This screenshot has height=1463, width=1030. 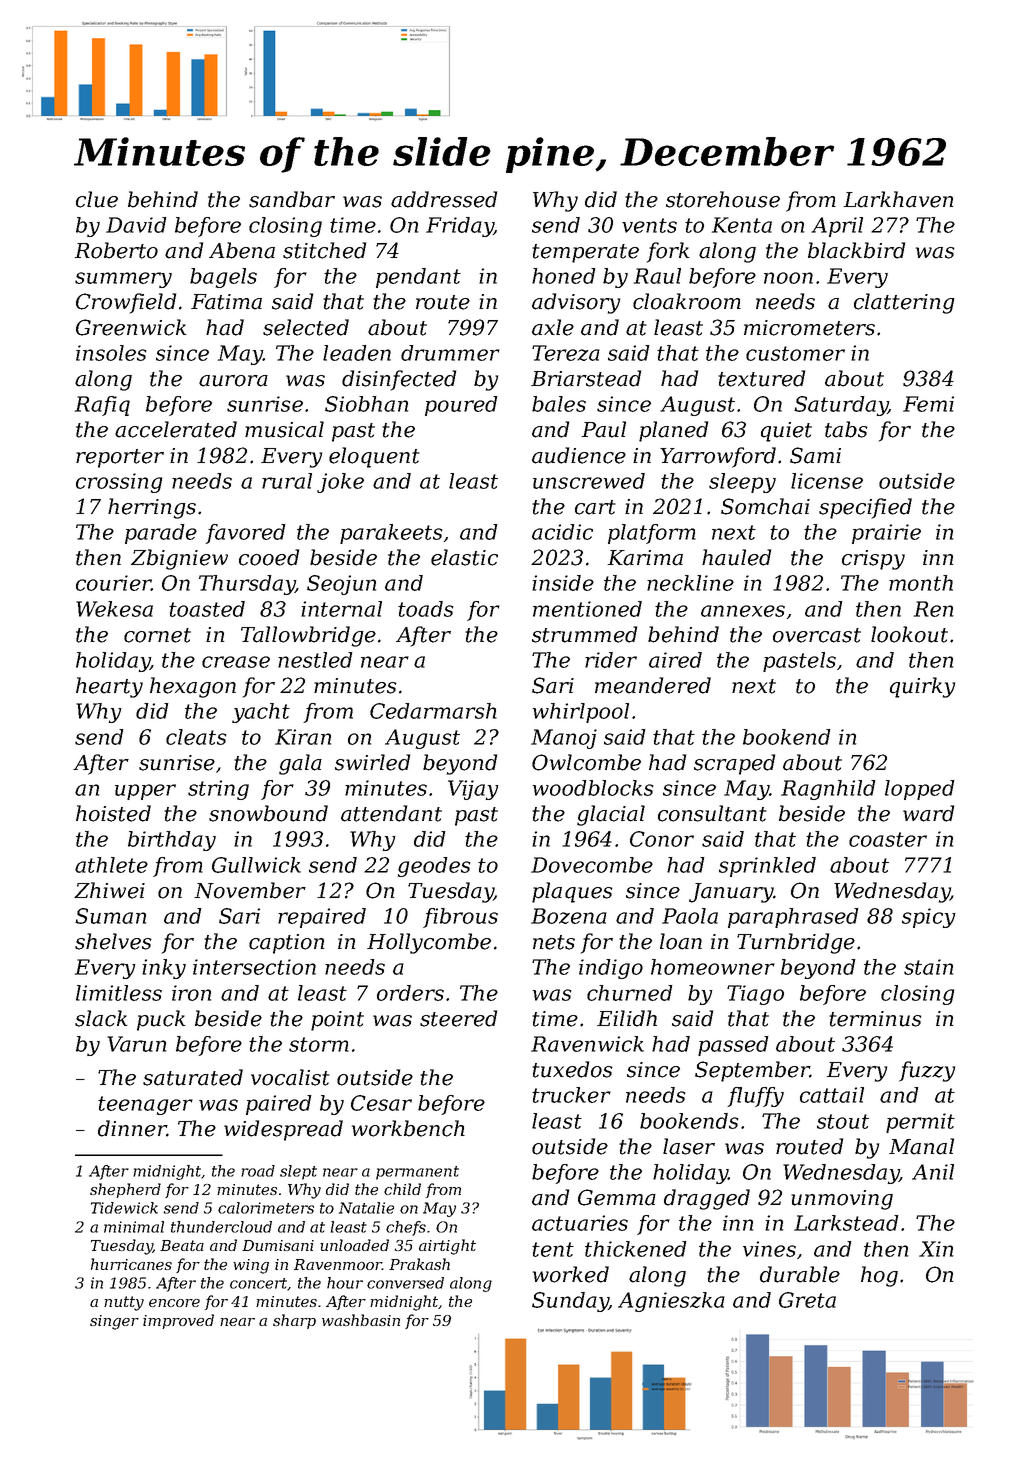 What do you see at coordinates (587, 1044) in the screenshot?
I see `Ravenwick` at bounding box center [587, 1044].
